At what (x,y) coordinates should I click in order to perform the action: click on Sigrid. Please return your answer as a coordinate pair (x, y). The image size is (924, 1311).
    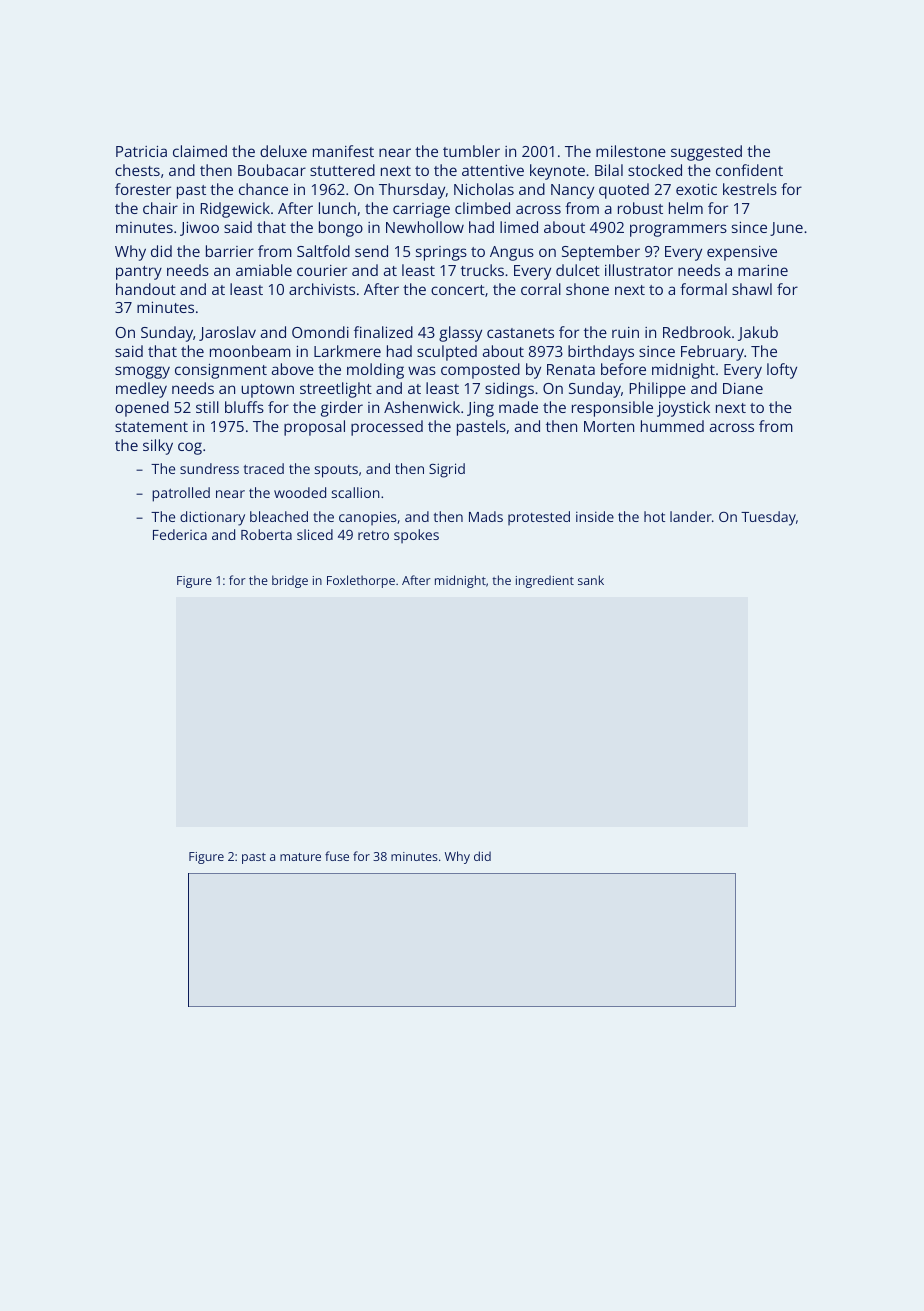
    Looking at the image, I should click on (447, 470).
